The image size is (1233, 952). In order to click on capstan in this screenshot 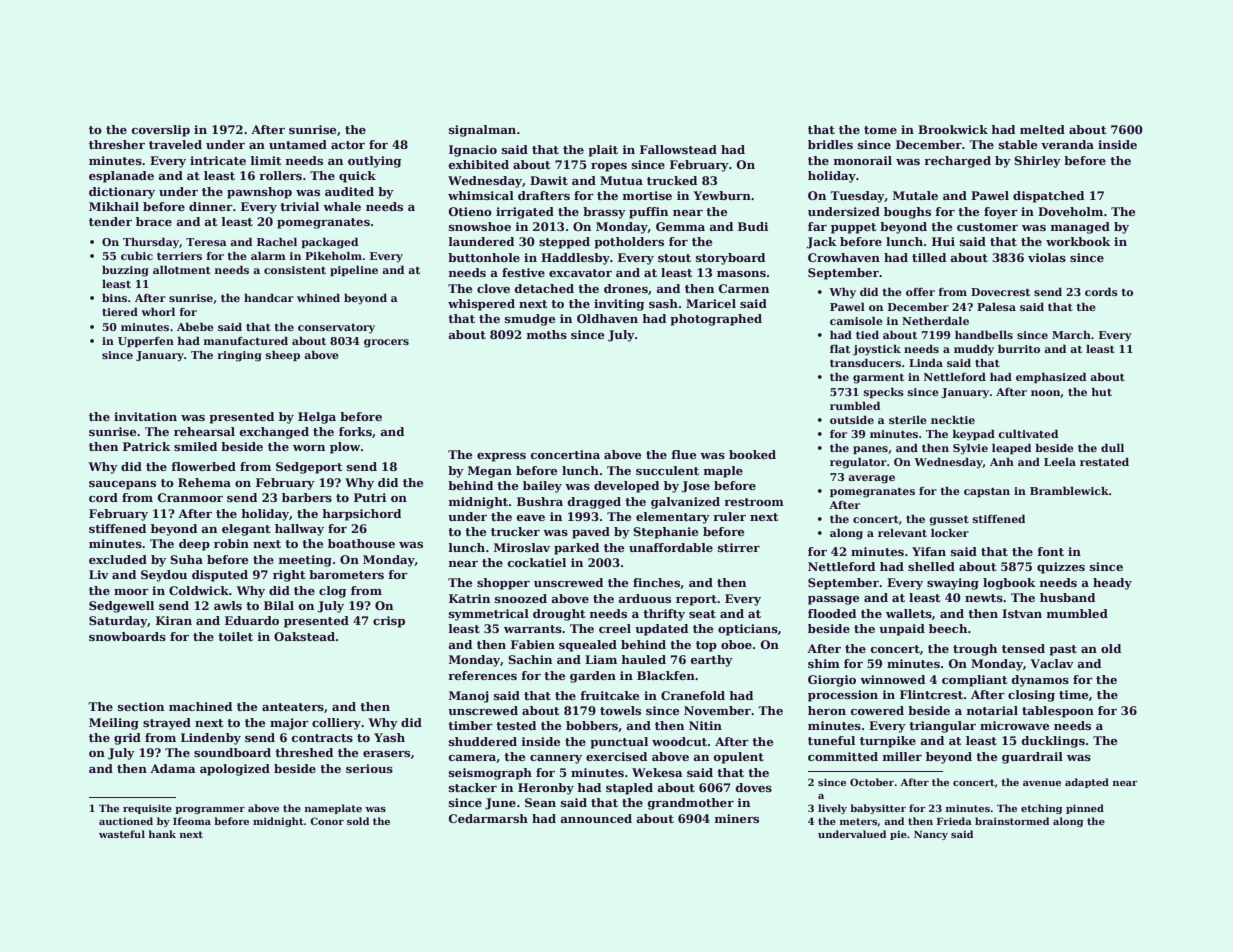, I will do `click(987, 492)`.
